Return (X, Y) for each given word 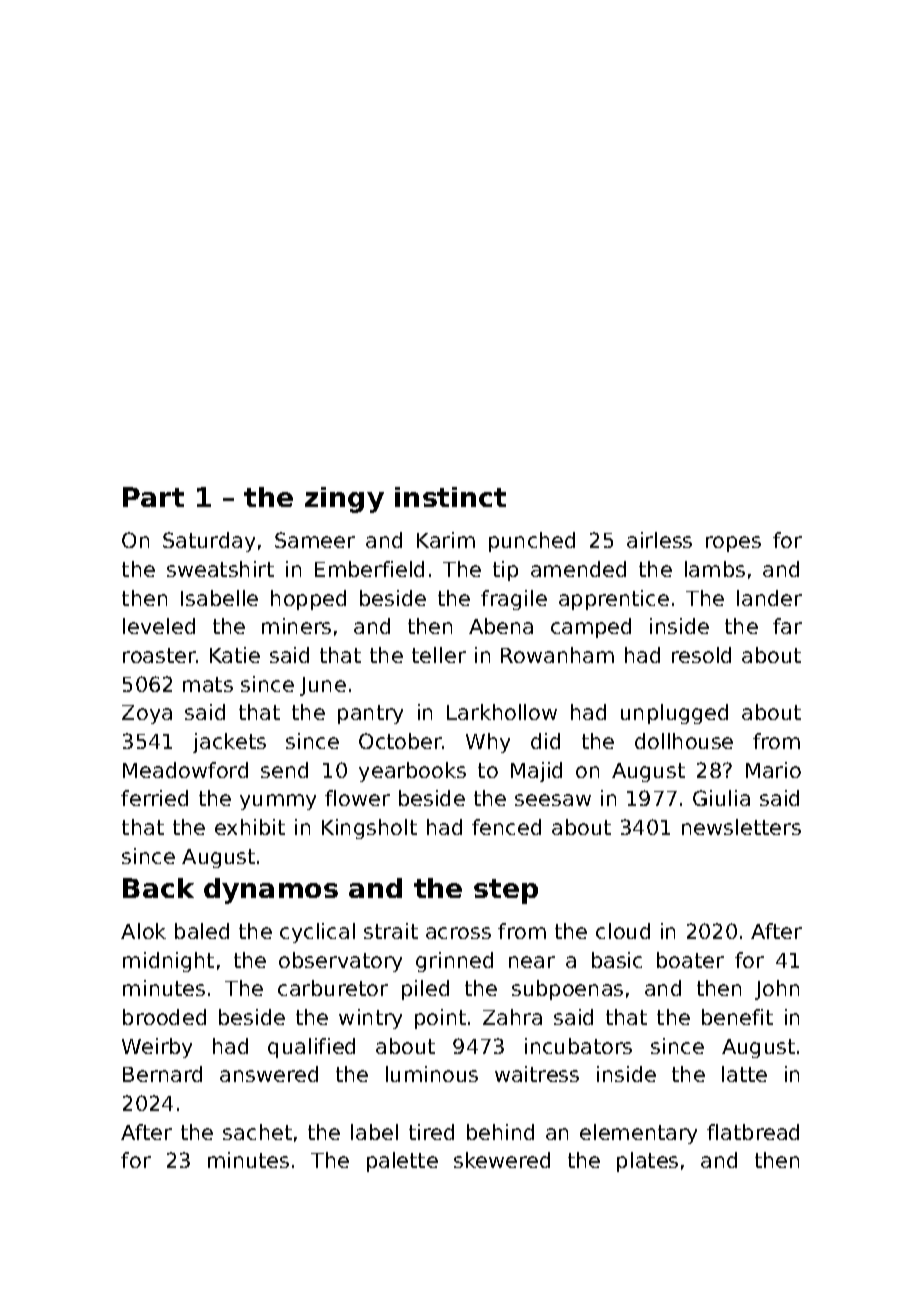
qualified (311, 1048)
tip (505, 571)
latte (744, 1074)
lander (769, 598)
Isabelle (219, 598)
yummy (278, 802)
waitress (537, 1074)
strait (391, 931)
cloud (623, 931)
